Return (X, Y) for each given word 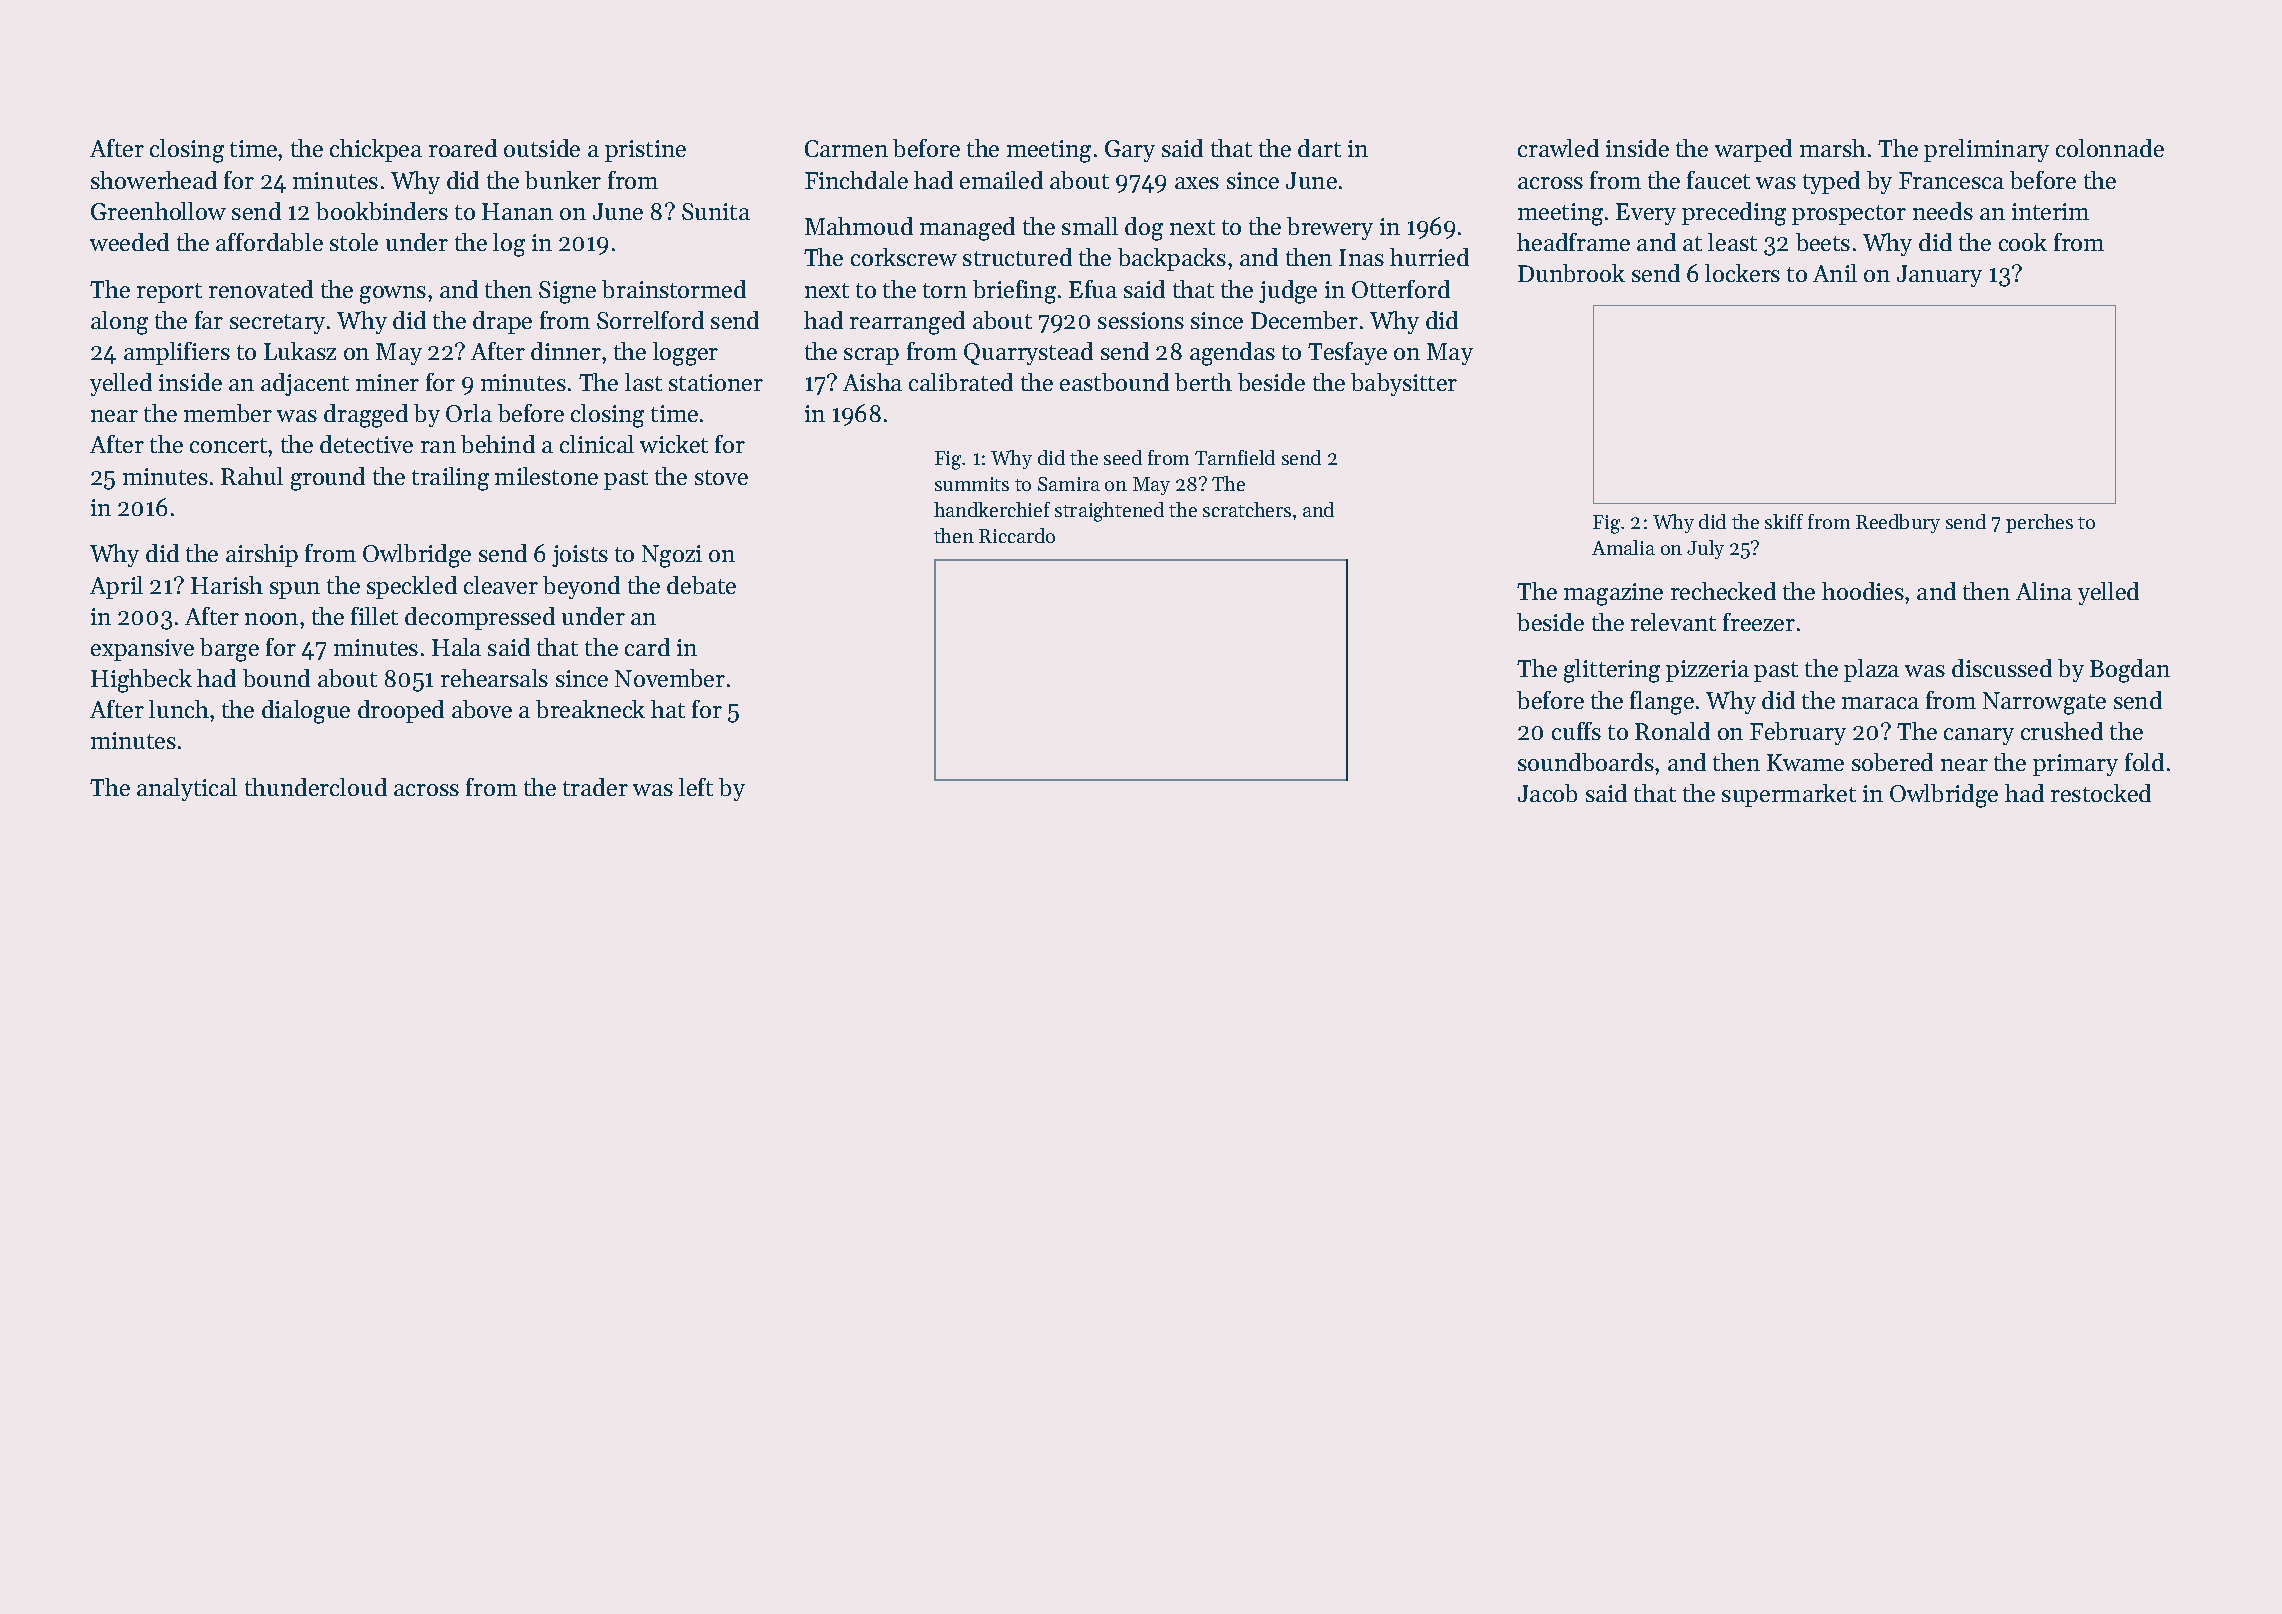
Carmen (846, 148)
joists (580, 556)
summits (972, 484)
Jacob (1547, 793)
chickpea (376, 150)
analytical (187, 789)
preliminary (1986, 150)
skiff (1784, 521)
